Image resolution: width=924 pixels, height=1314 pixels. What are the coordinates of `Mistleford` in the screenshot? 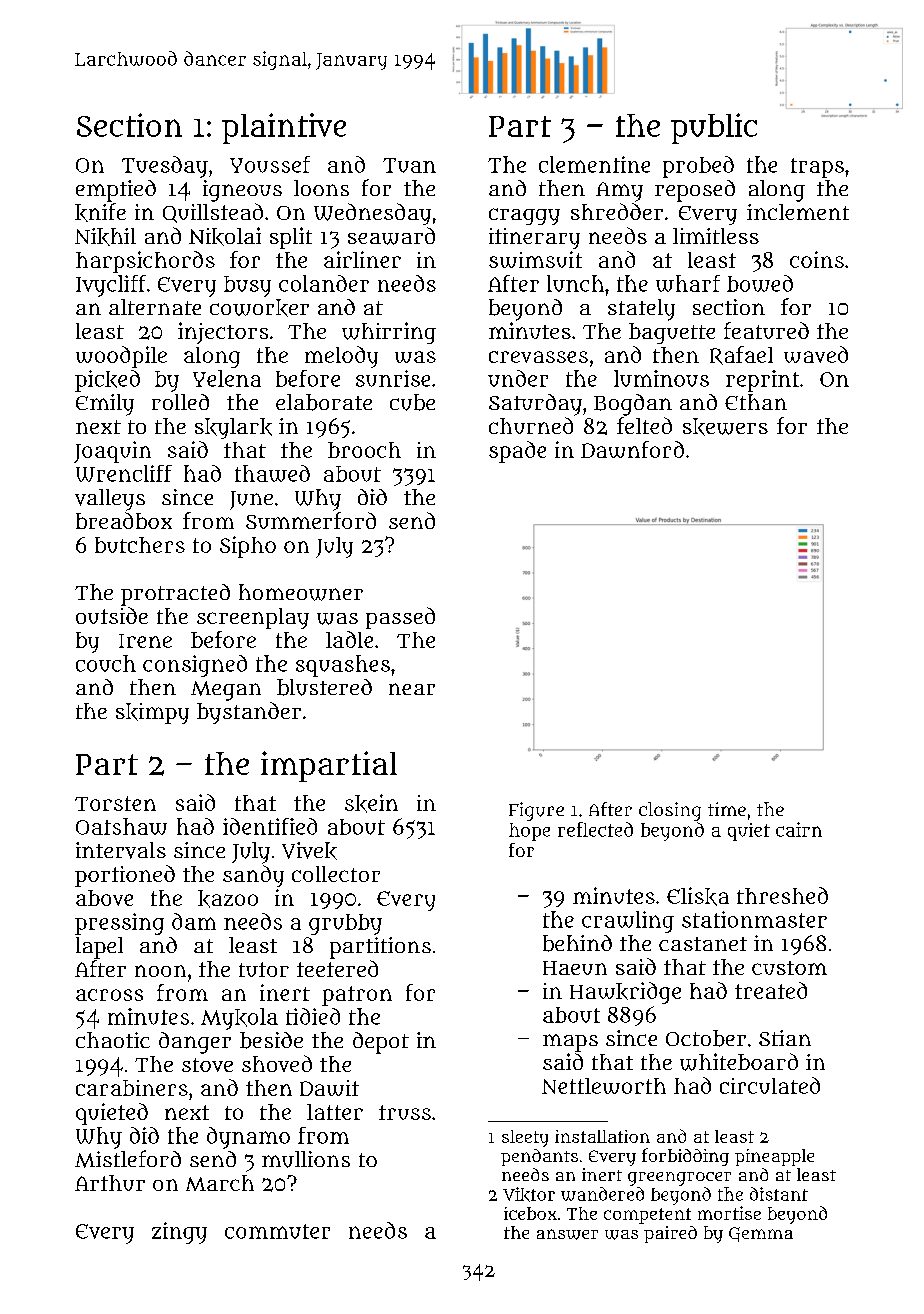 It's located at (128, 1159).
